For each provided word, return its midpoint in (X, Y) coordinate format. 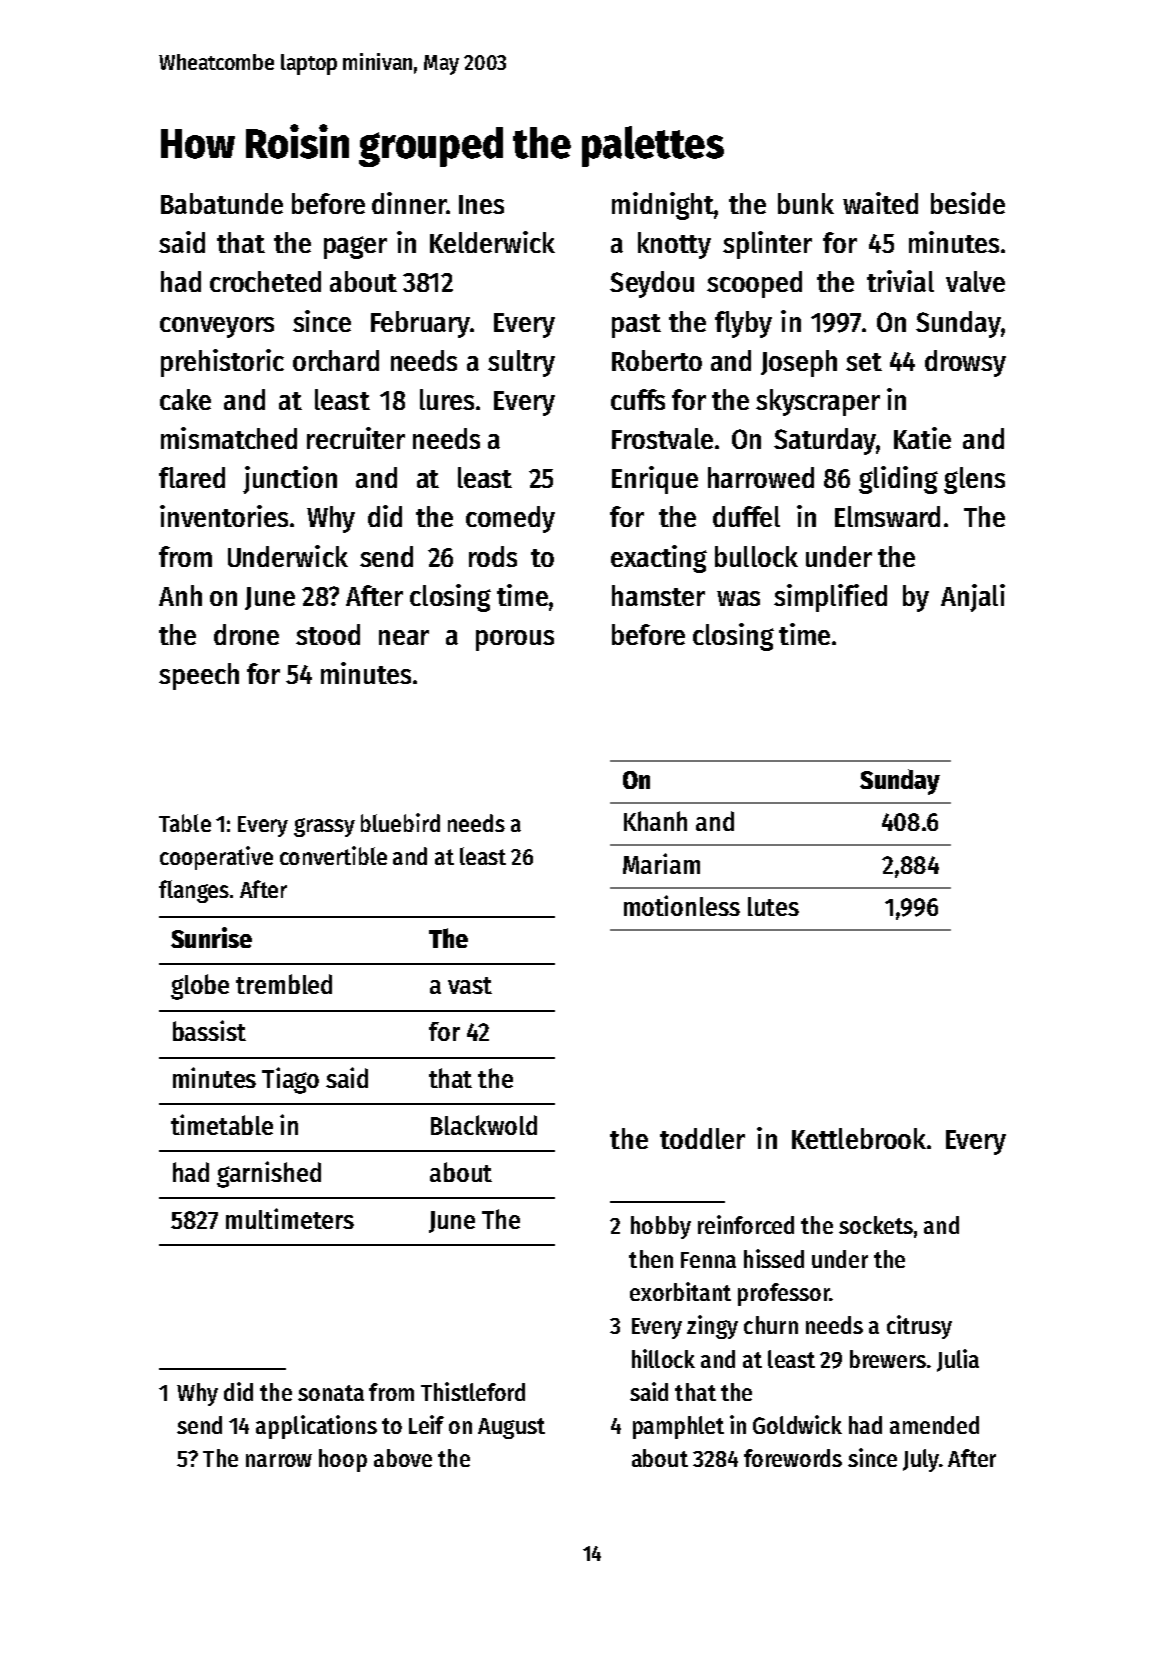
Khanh (655, 821)
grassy (324, 827)
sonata (331, 1393)
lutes (773, 906)
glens (974, 480)
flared (192, 477)
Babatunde (222, 203)
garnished (269, 1174)
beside (968, 203)
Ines (481, 204)
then (651, 1259)
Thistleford (473, 1391)
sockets (876, 1225)
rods (493, 556)
